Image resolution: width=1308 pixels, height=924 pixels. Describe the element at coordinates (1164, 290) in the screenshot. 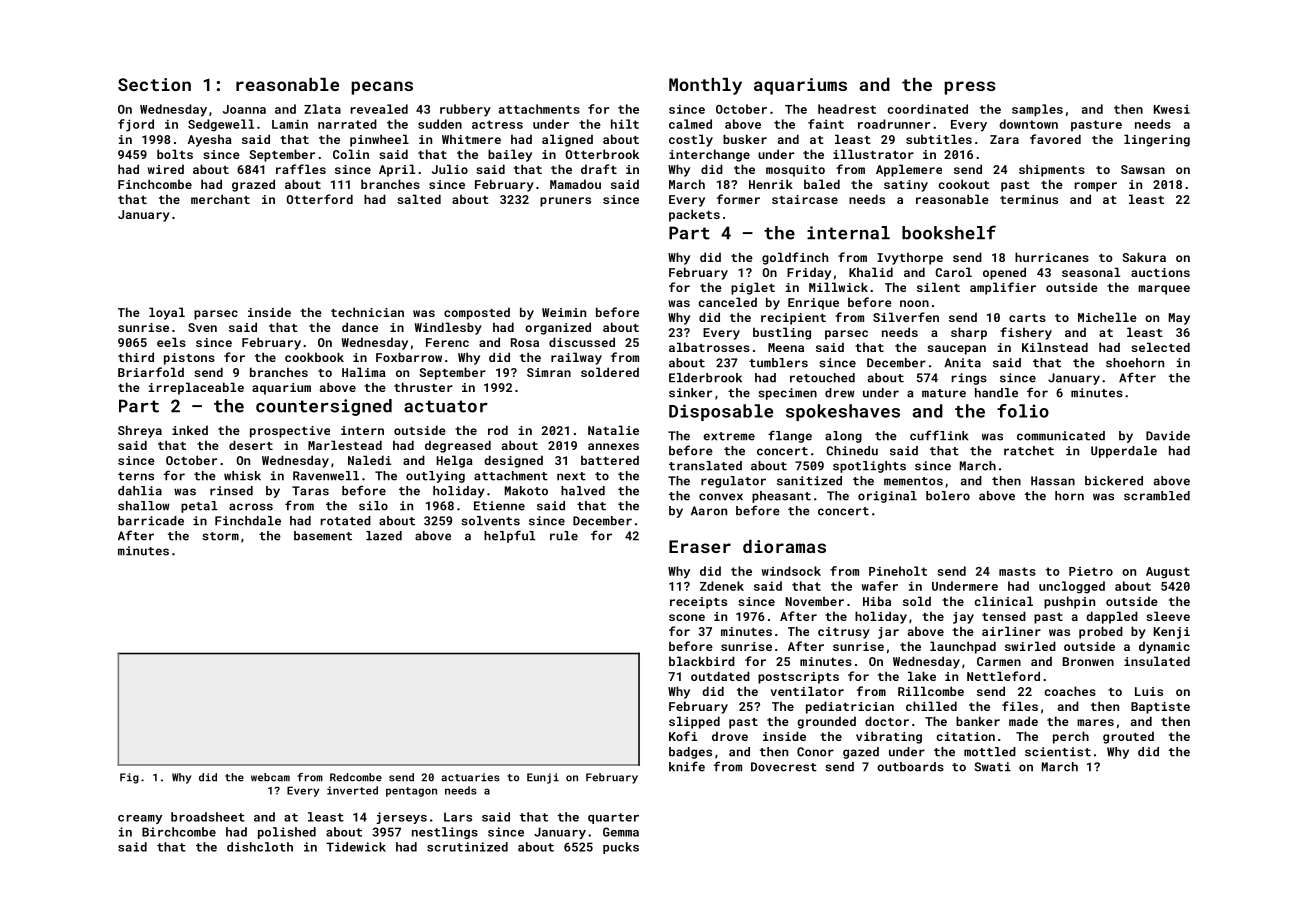

I see `marquee` at that location.
